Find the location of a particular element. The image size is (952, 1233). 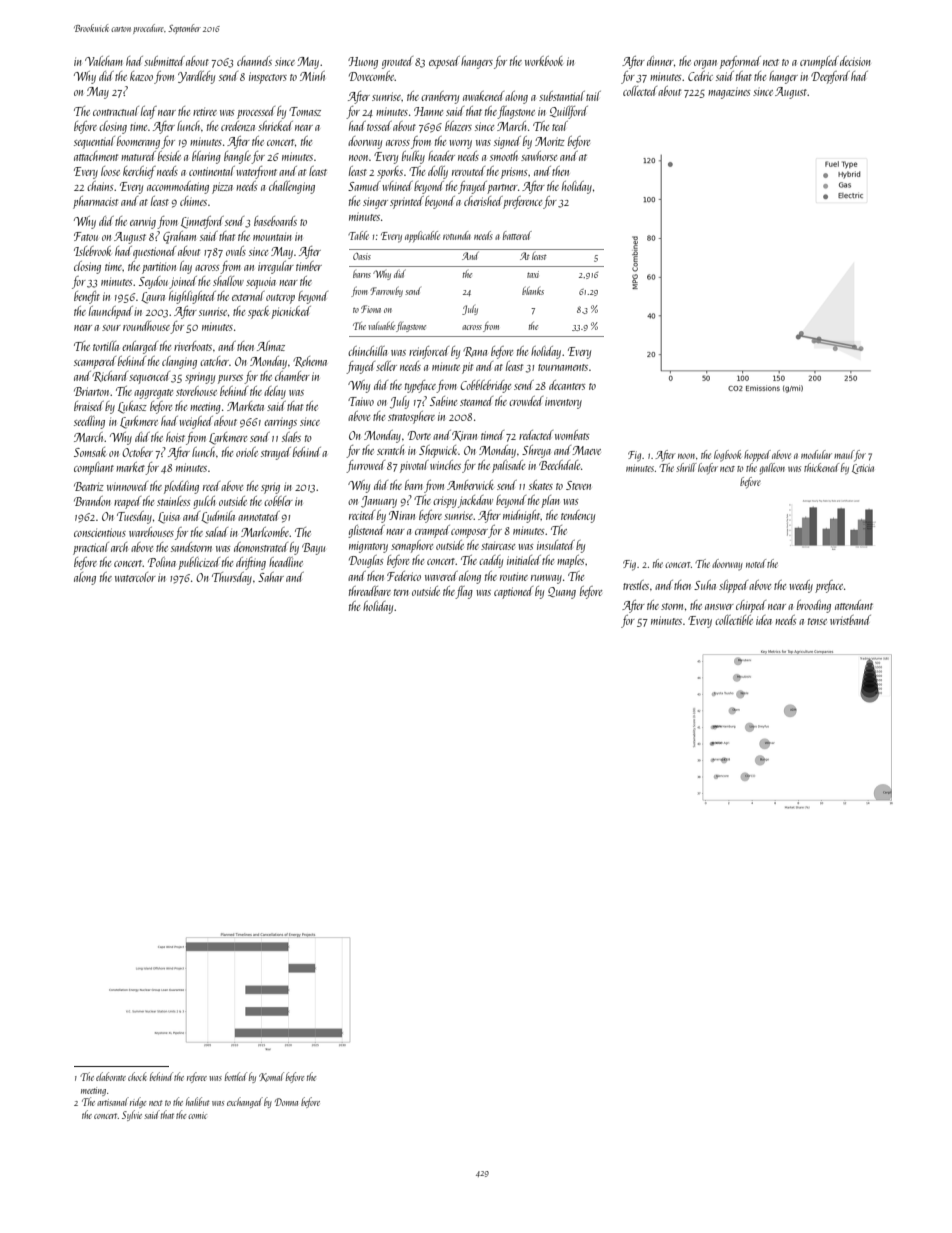

halibut is located at coordinates (198, 1101).
